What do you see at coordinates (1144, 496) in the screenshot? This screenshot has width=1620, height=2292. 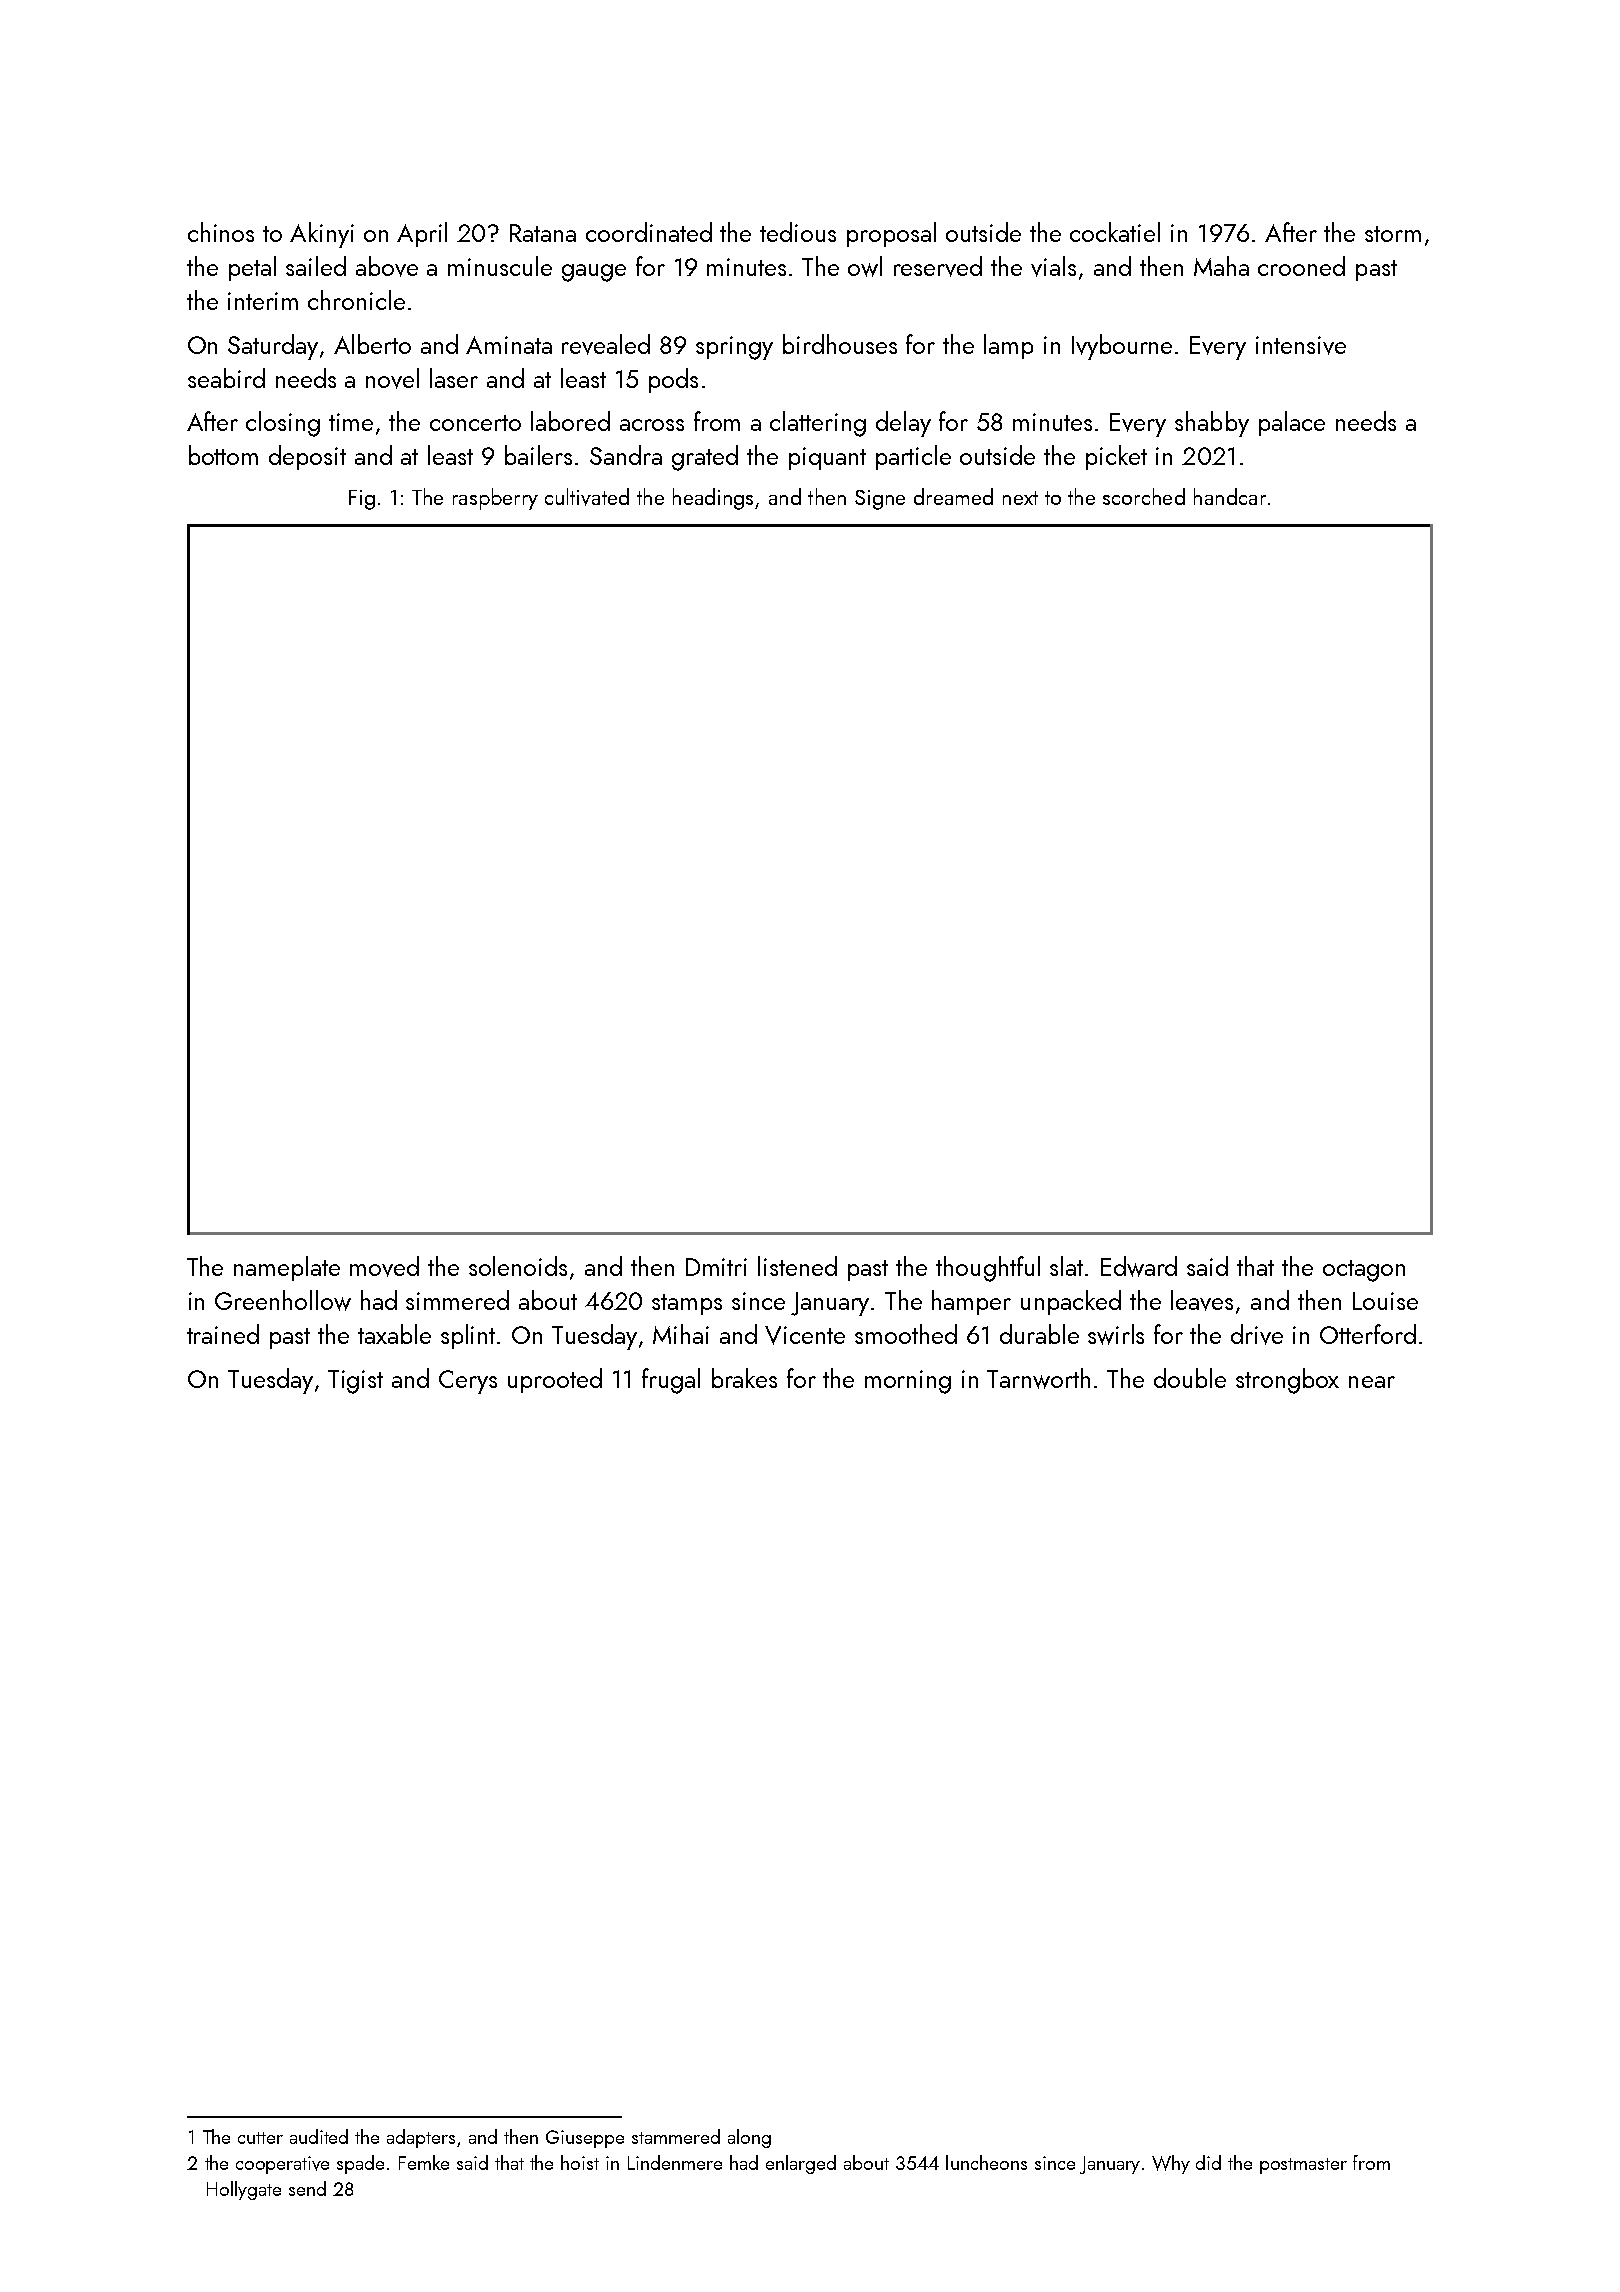 I see `scorched` at bounding box center [1144, 496].
